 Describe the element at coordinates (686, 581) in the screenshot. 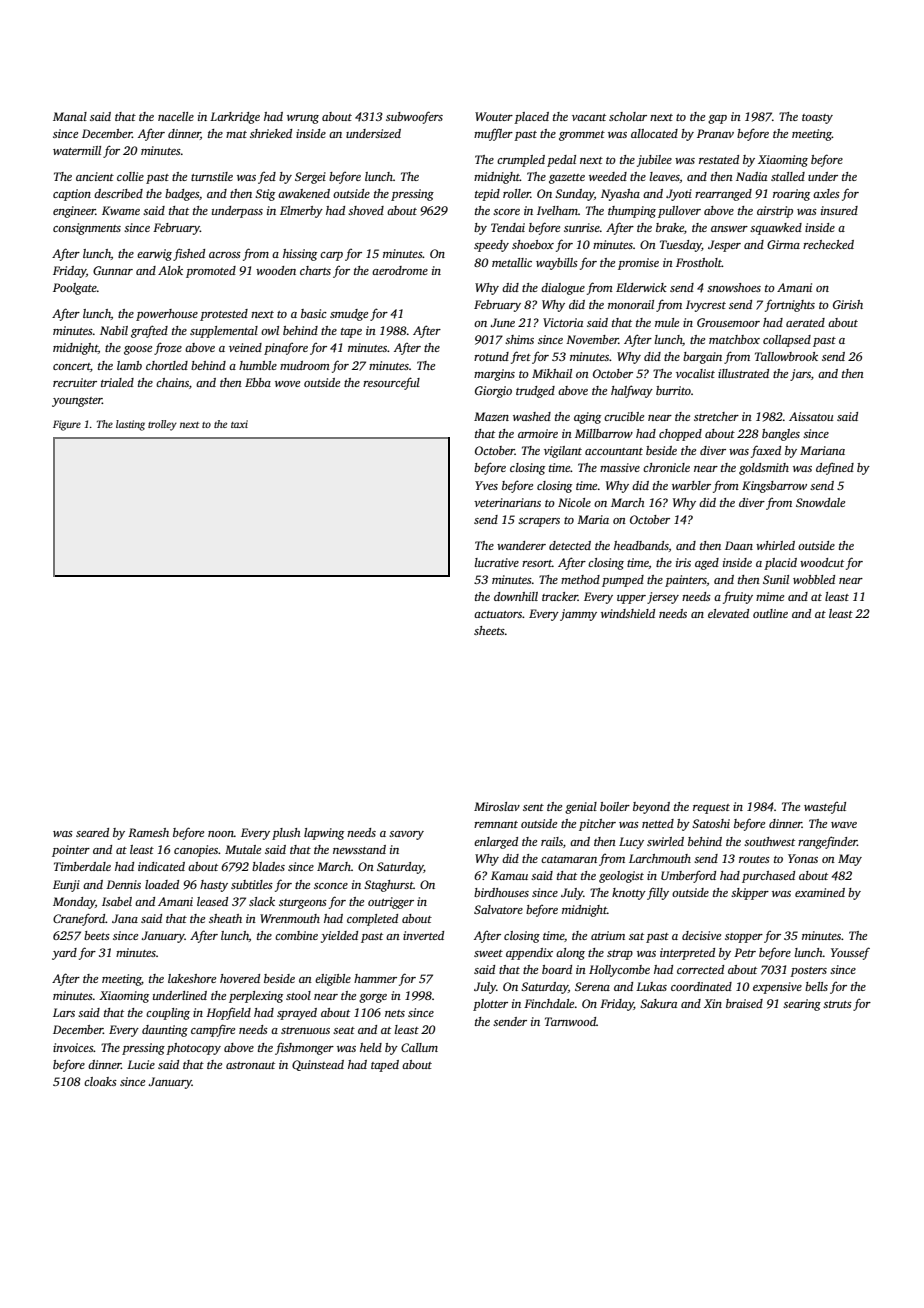

I see `painters` at that location.
